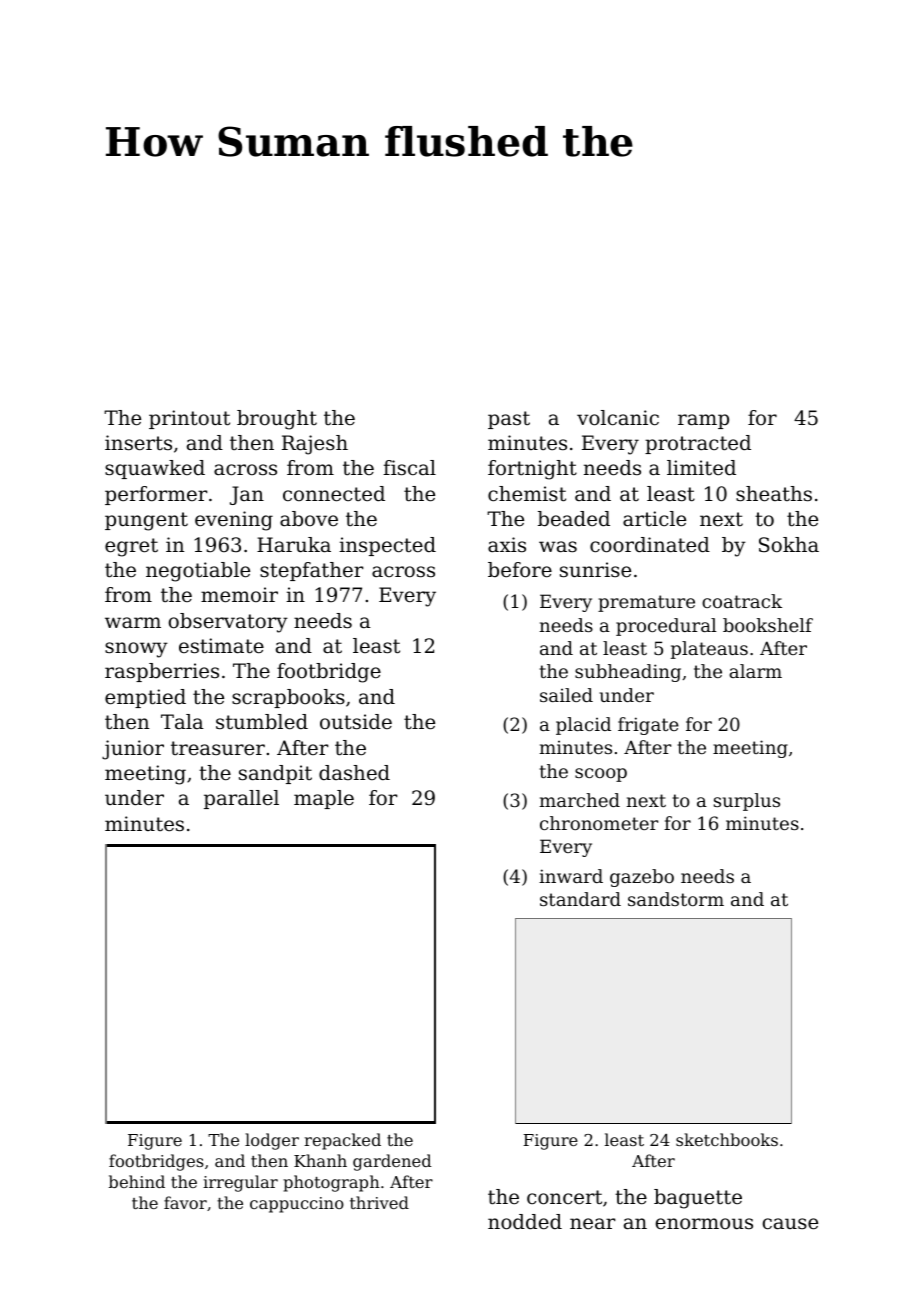 The height and width of the screenshot is (1311, 924). I want to click on volcanic, so click(618, 418).
